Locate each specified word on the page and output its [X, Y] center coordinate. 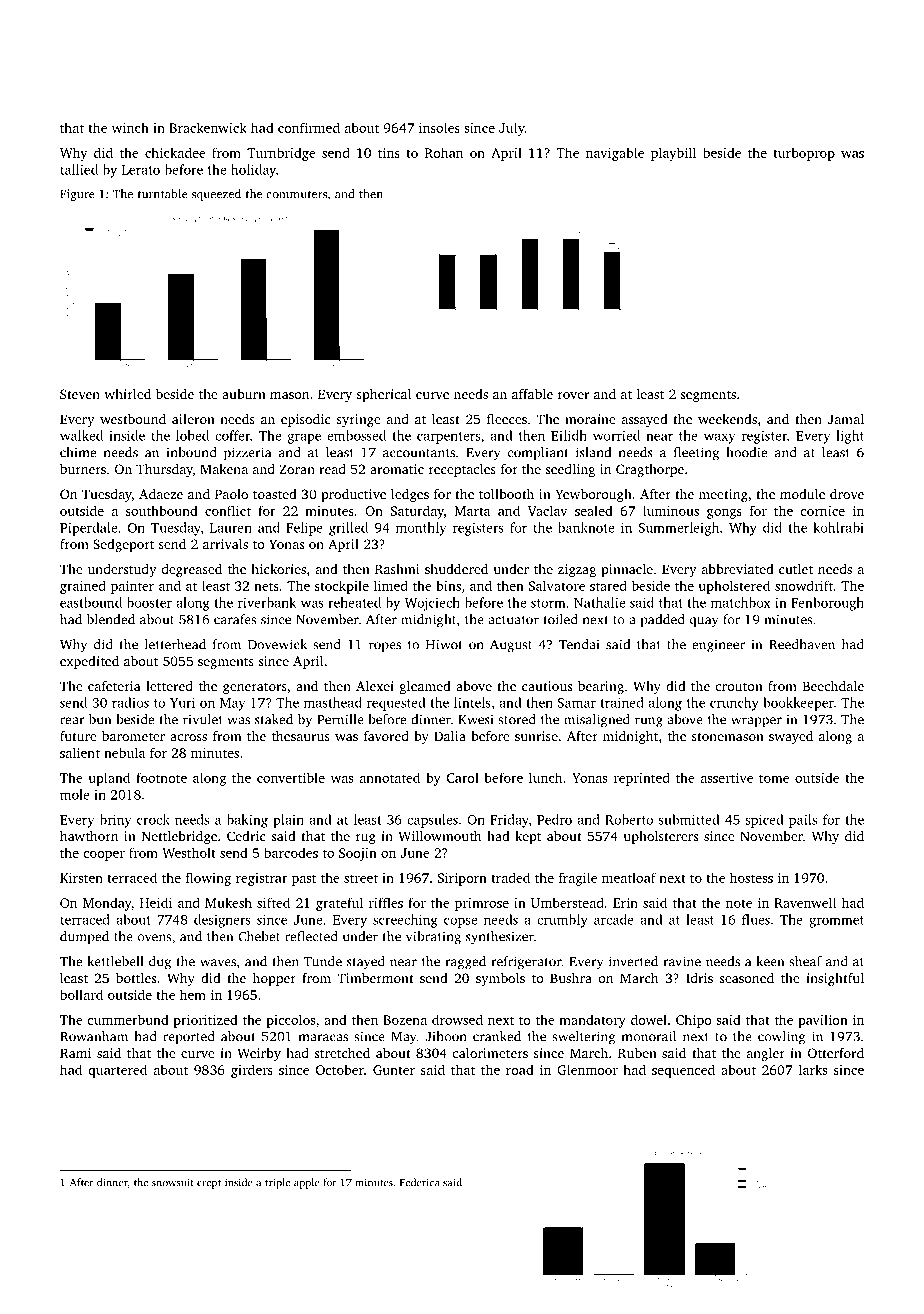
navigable [615, 154]
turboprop [804, 154]
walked [81, 435]
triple [277, 1183]
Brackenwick [208, 127]
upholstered [734, 587]
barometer [133, 736]
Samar [577, 703]
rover [573, 395]
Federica [419, 1182]
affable [532, 394]
